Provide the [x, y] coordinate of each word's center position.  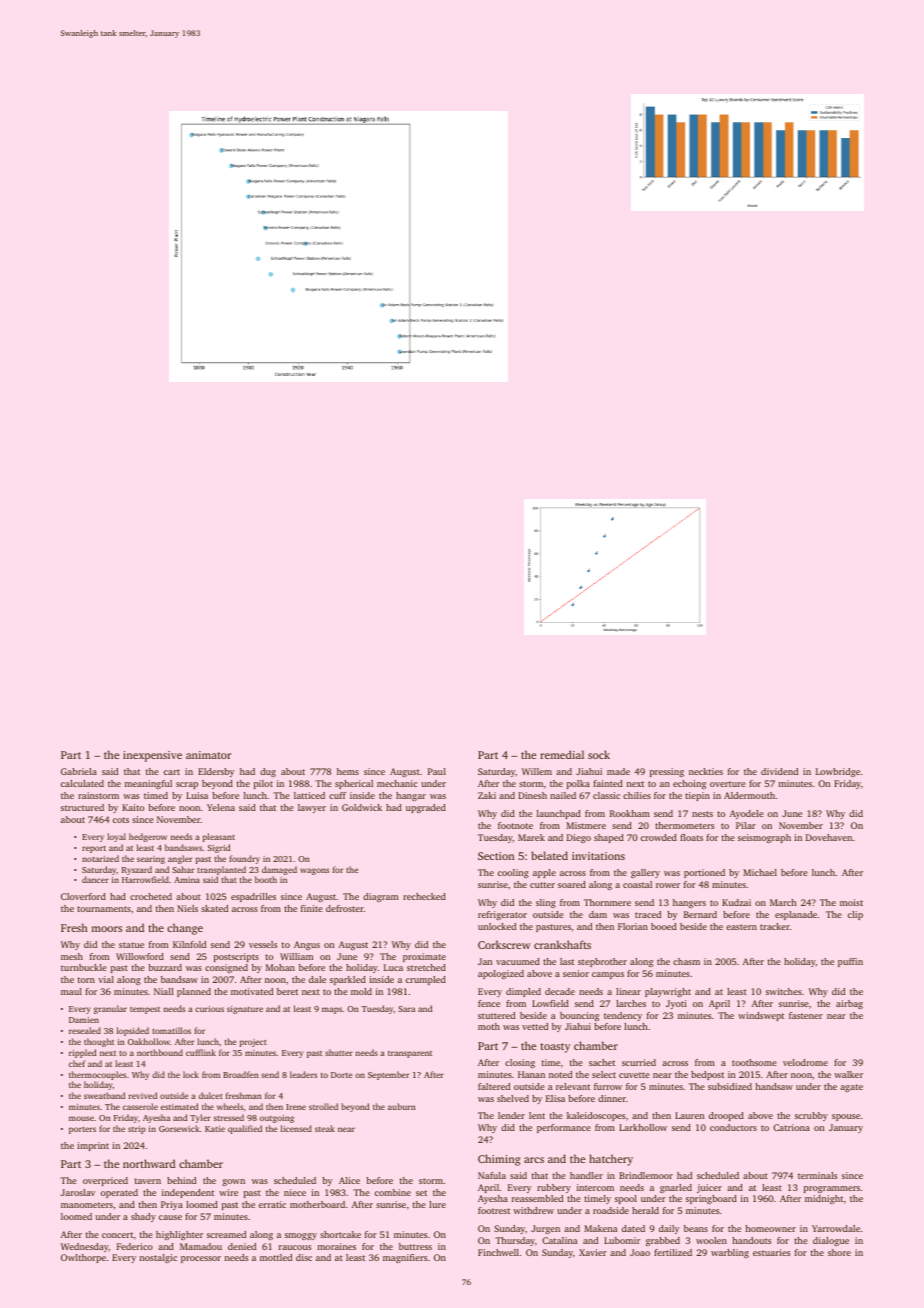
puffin [850, 962]
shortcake [340, 1234]
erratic [272, 1204]
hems [348, 771]
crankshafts [562, 944]
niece [295, 1192]
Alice [349, 1180]
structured [82, 807]
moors [107, 929]
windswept [761, 1016]
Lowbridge [838, 772]
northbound [160, 1052]
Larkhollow [643, 1127]
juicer [709, 1188]
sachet [602, 1062]
